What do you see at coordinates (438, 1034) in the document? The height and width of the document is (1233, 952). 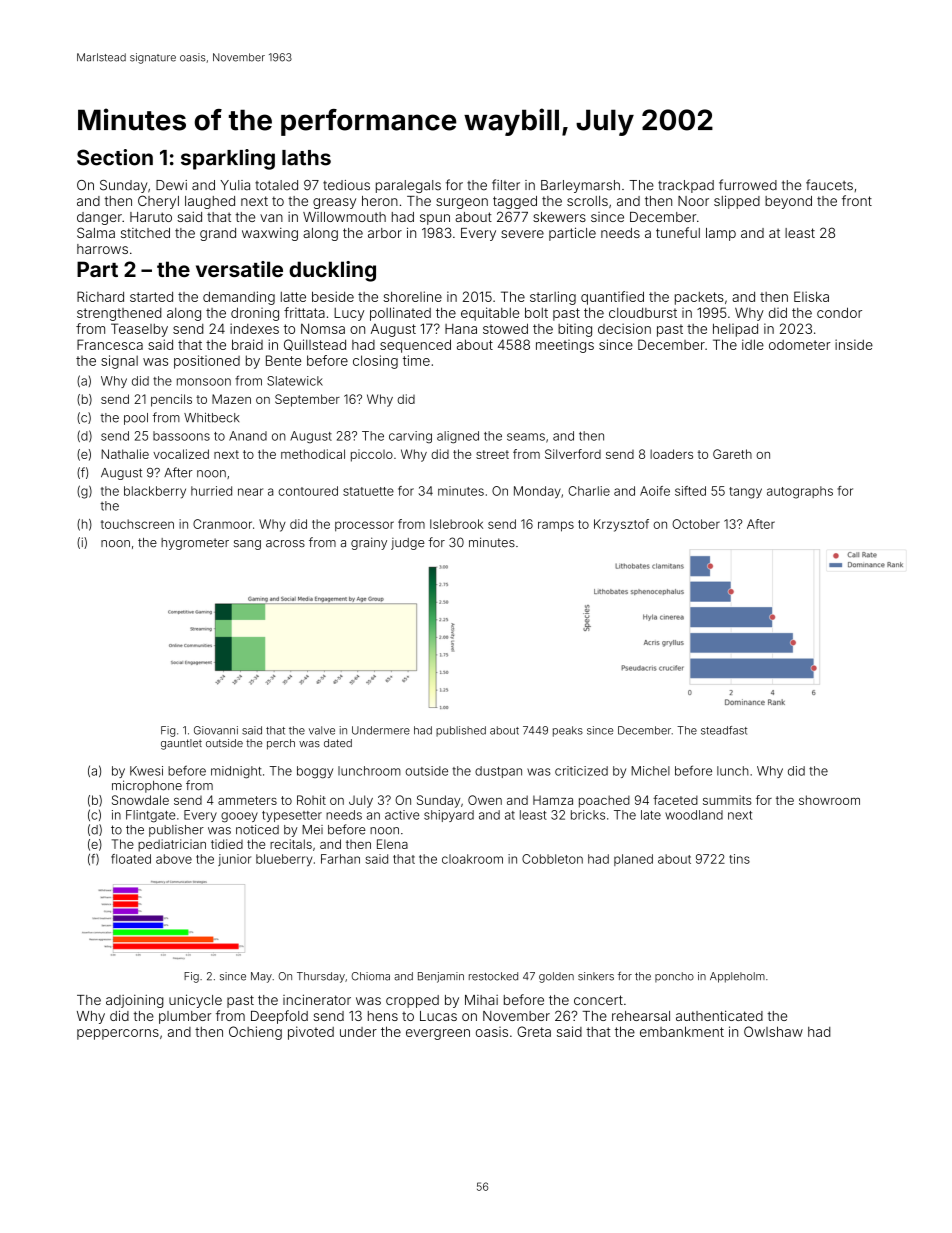 I see `evergreen` at bounding box center [438, 1034].
